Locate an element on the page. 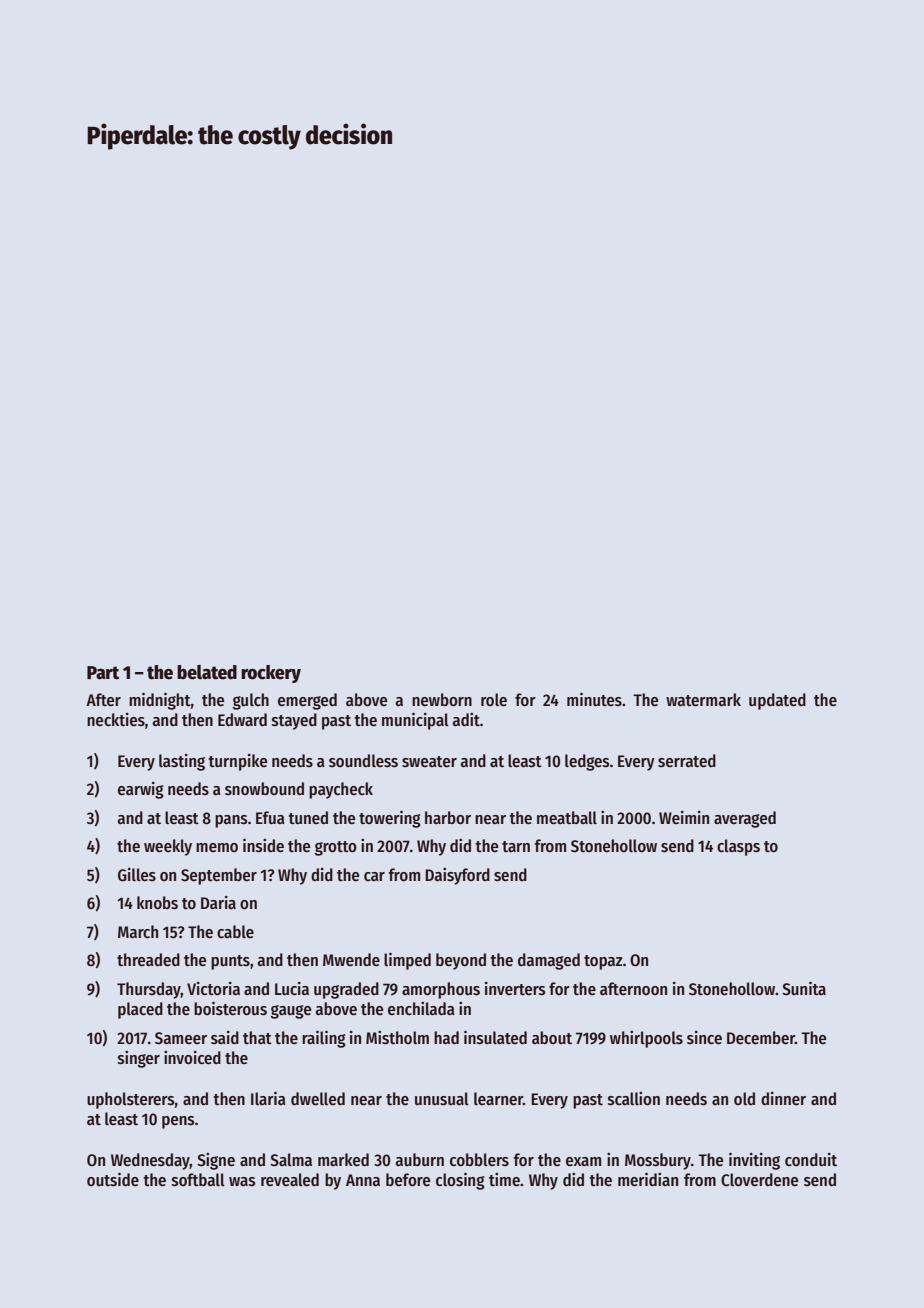  Wednesday is located at coordinates (150, 1161).
